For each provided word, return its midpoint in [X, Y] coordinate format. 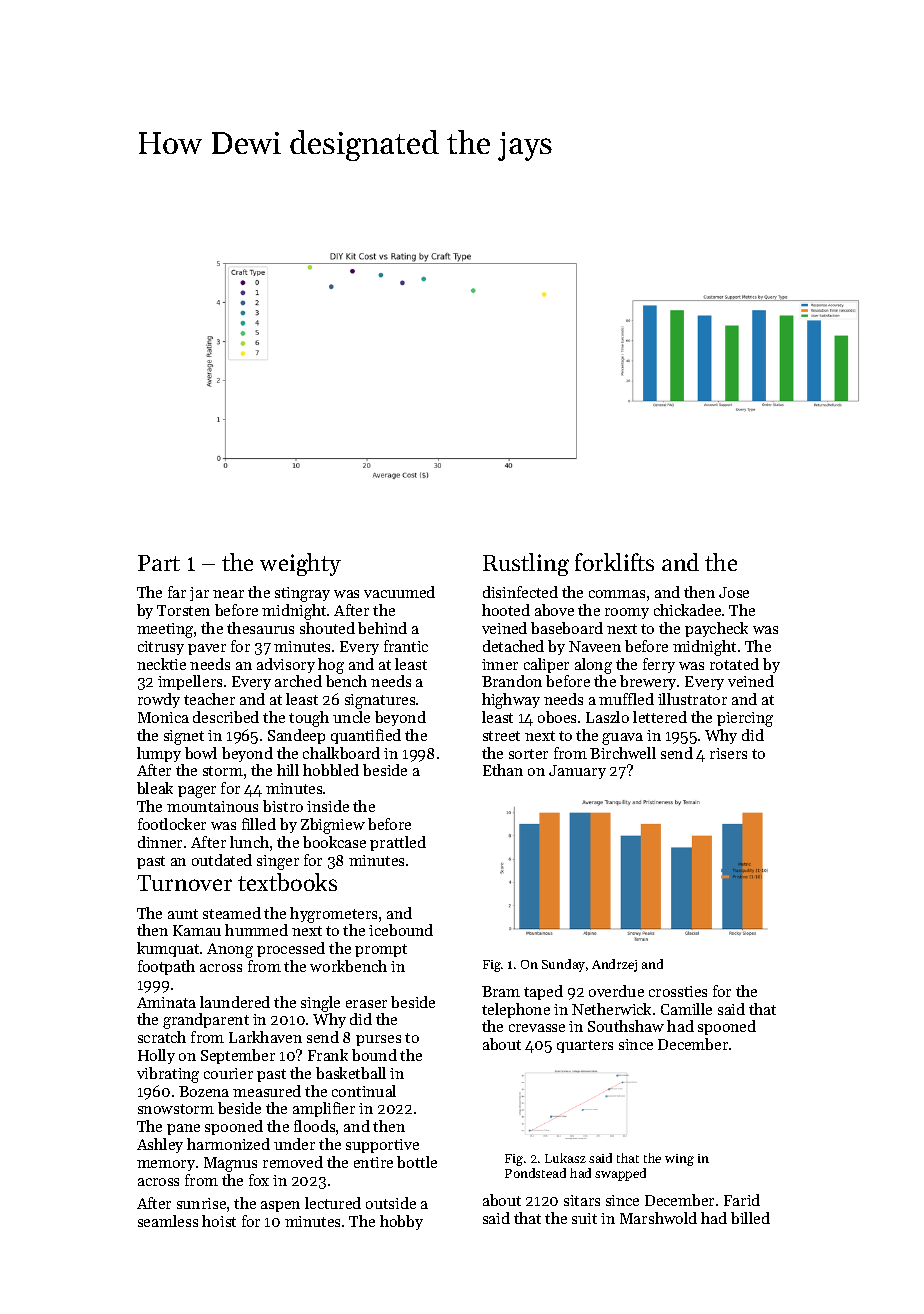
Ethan [503, 770]
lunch [249, 842]
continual [364, 1091]
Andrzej [614, 965]
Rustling [526, 564]
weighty [300, 564]
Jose [734, 592]
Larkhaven [265, 1037]
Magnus [230, 1164]
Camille [686, 1009]
